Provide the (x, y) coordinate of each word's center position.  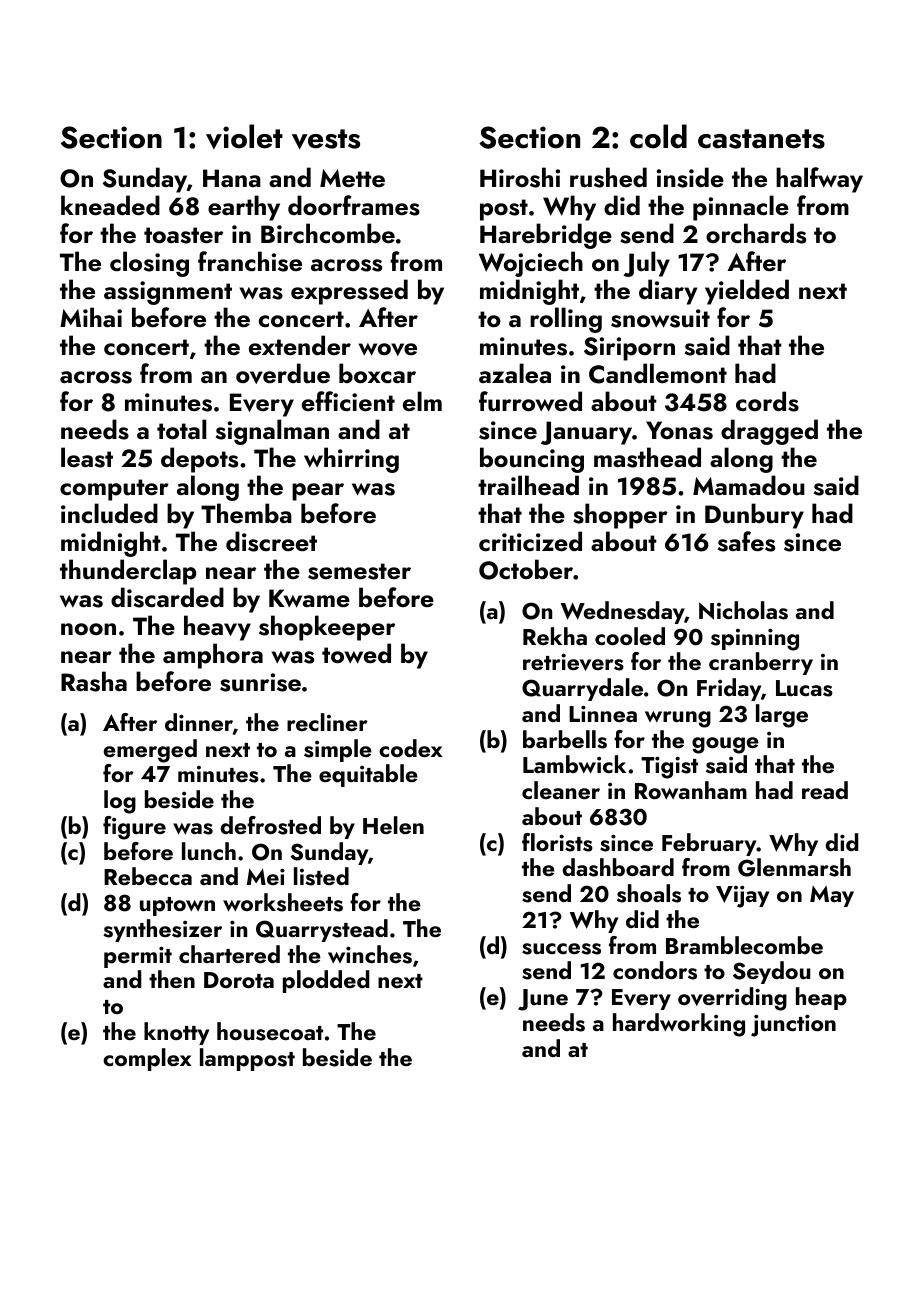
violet (244, 136)
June (543, 1000)
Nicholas (743, 610)
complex (147, 1059)
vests (326, 139)
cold (658, 136)
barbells (565, 739)
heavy (217, 628)
